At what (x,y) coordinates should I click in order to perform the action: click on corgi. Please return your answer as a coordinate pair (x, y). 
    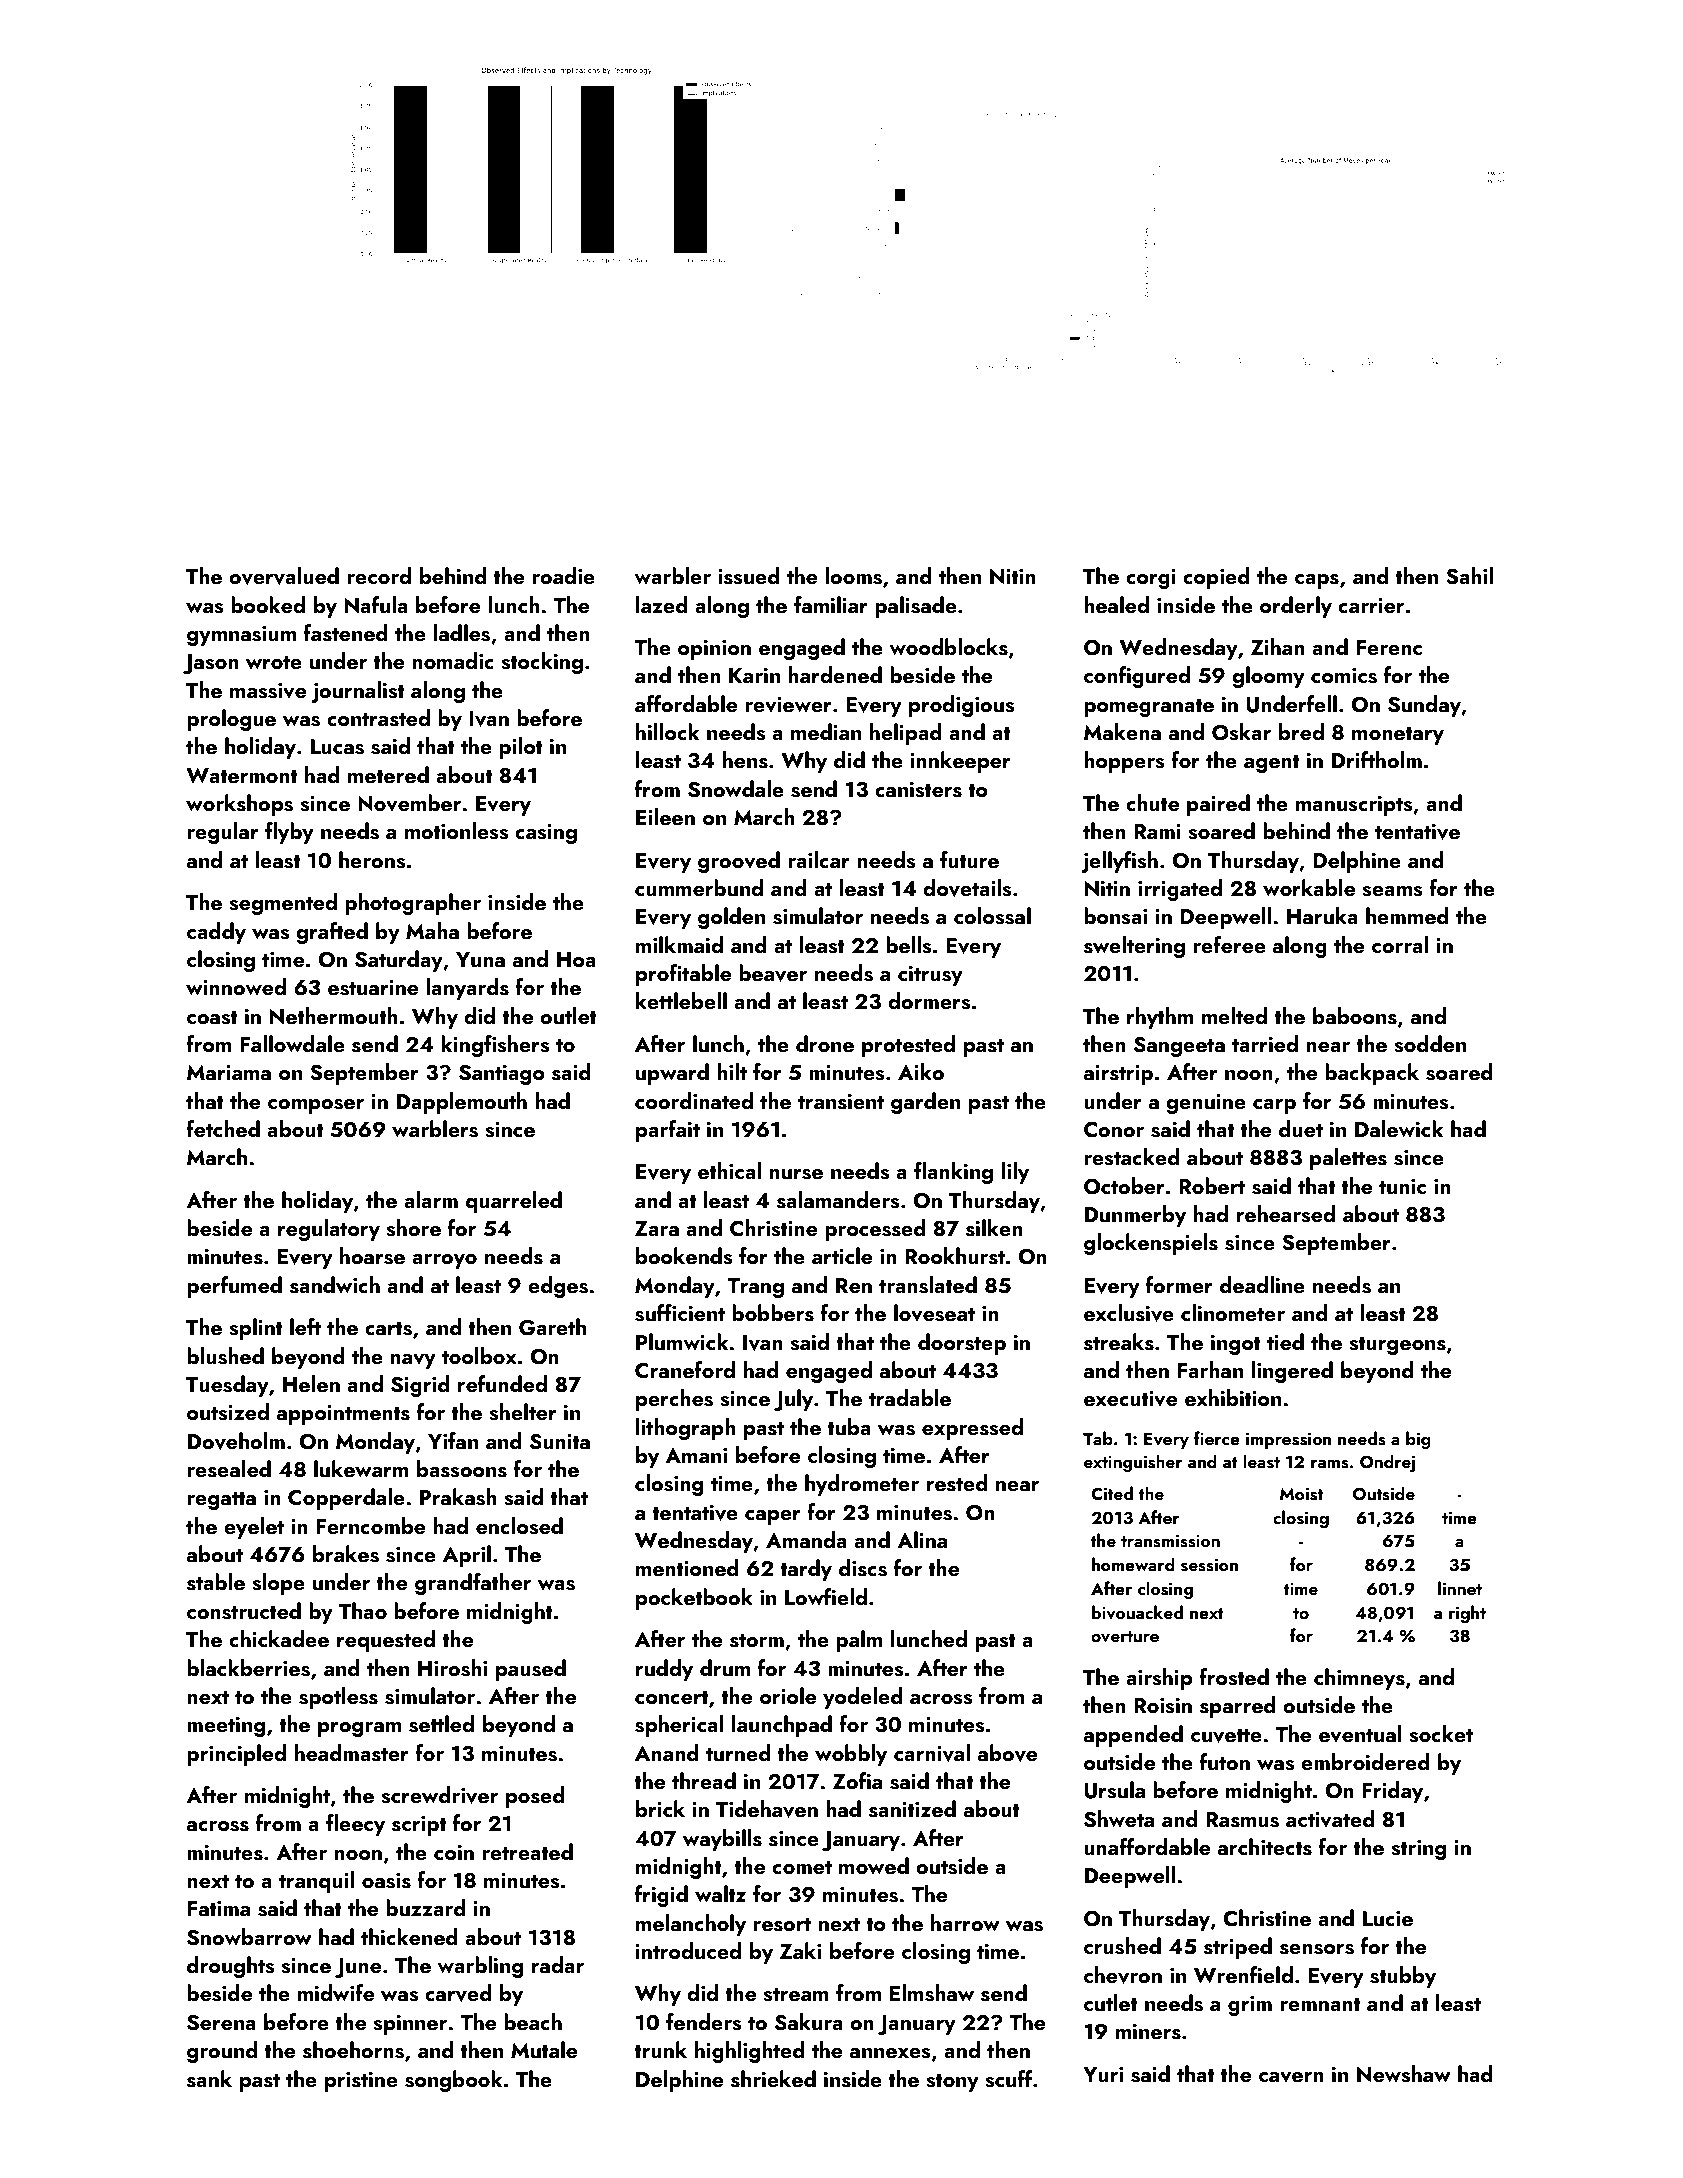
    Looking at the image, I should click on (1151, 579).
